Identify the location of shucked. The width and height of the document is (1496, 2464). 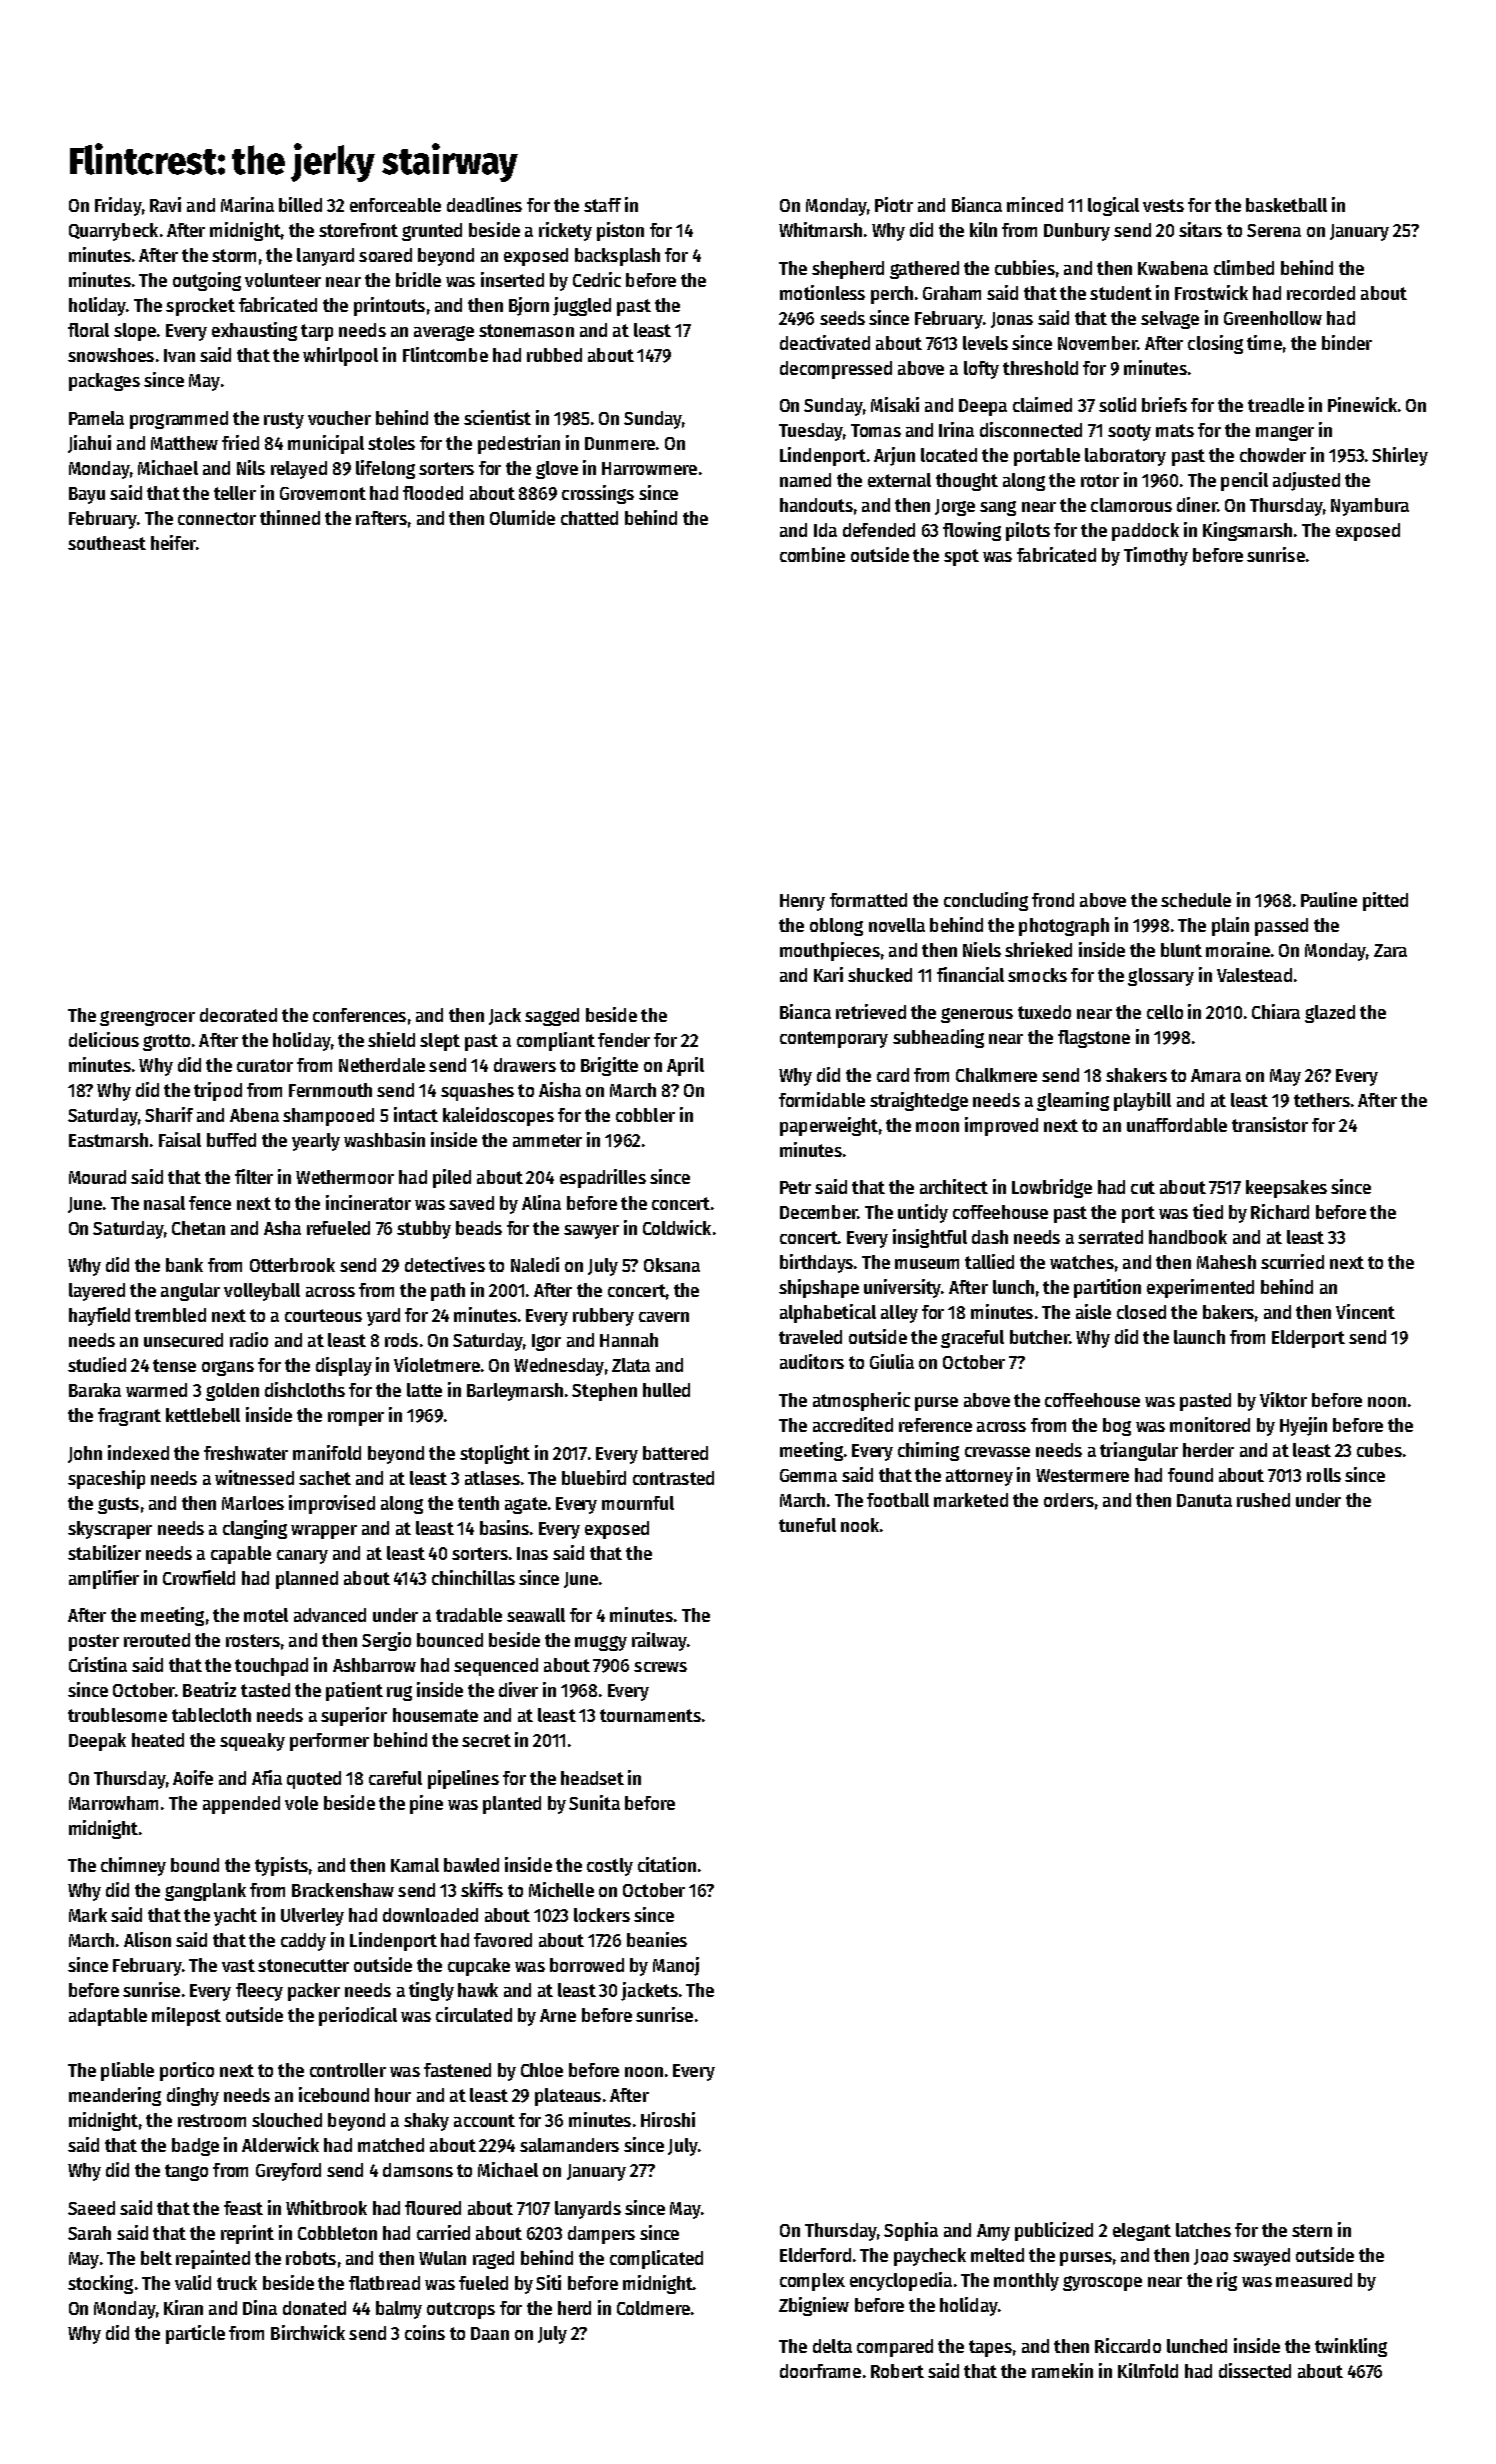
(880, 975).
